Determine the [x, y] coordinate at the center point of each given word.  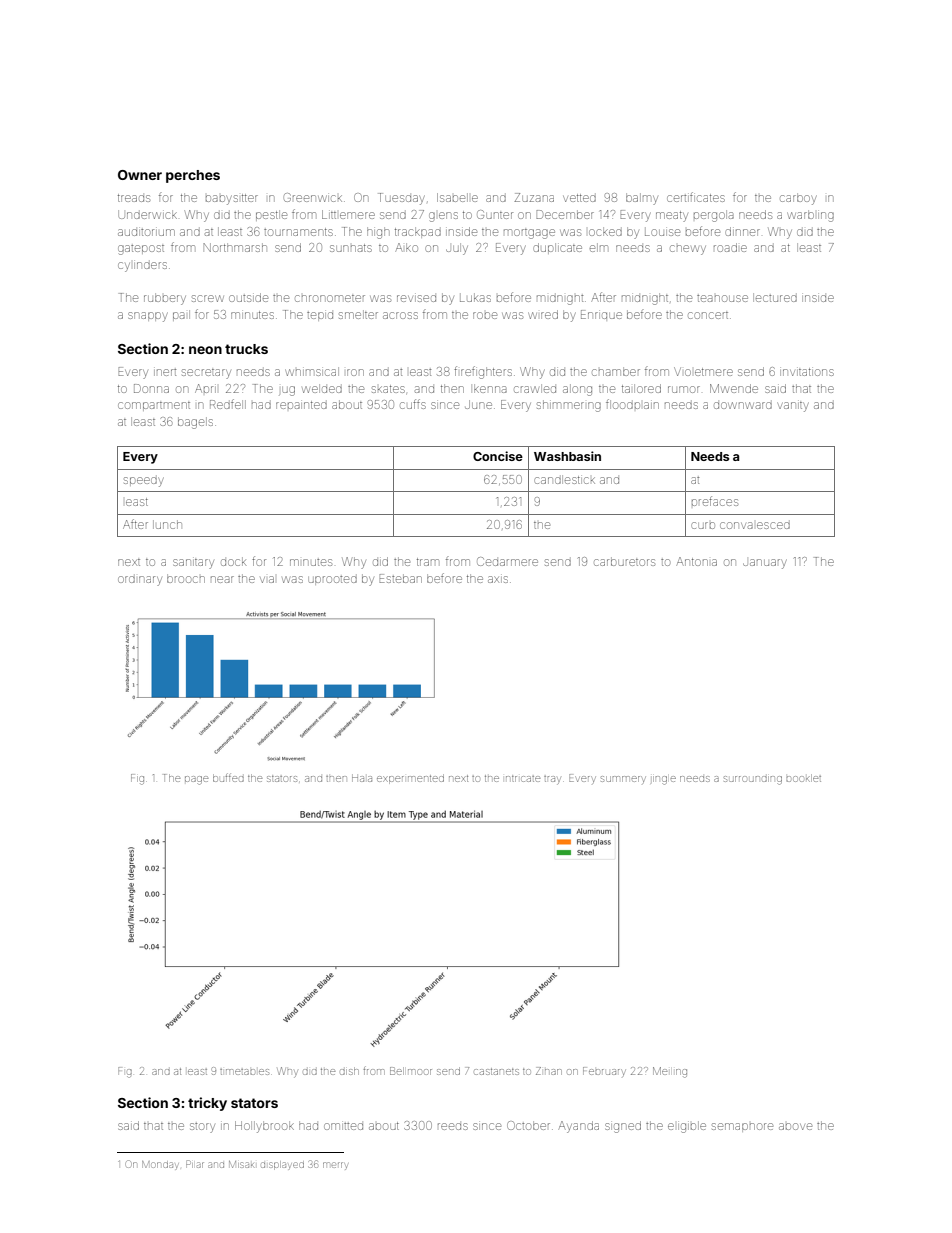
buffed [228, 778]
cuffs [413, 404]
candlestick [564, 479]
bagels [195, 423]
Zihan [549, 1071]
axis [498, 579]
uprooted [332, 580]
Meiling [670, 1072]
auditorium [146, 232]
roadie [730, 247]
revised [416, 298]
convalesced [755, 525]
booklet [803, 778]
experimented [410, 779]
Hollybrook [264, 1127]
